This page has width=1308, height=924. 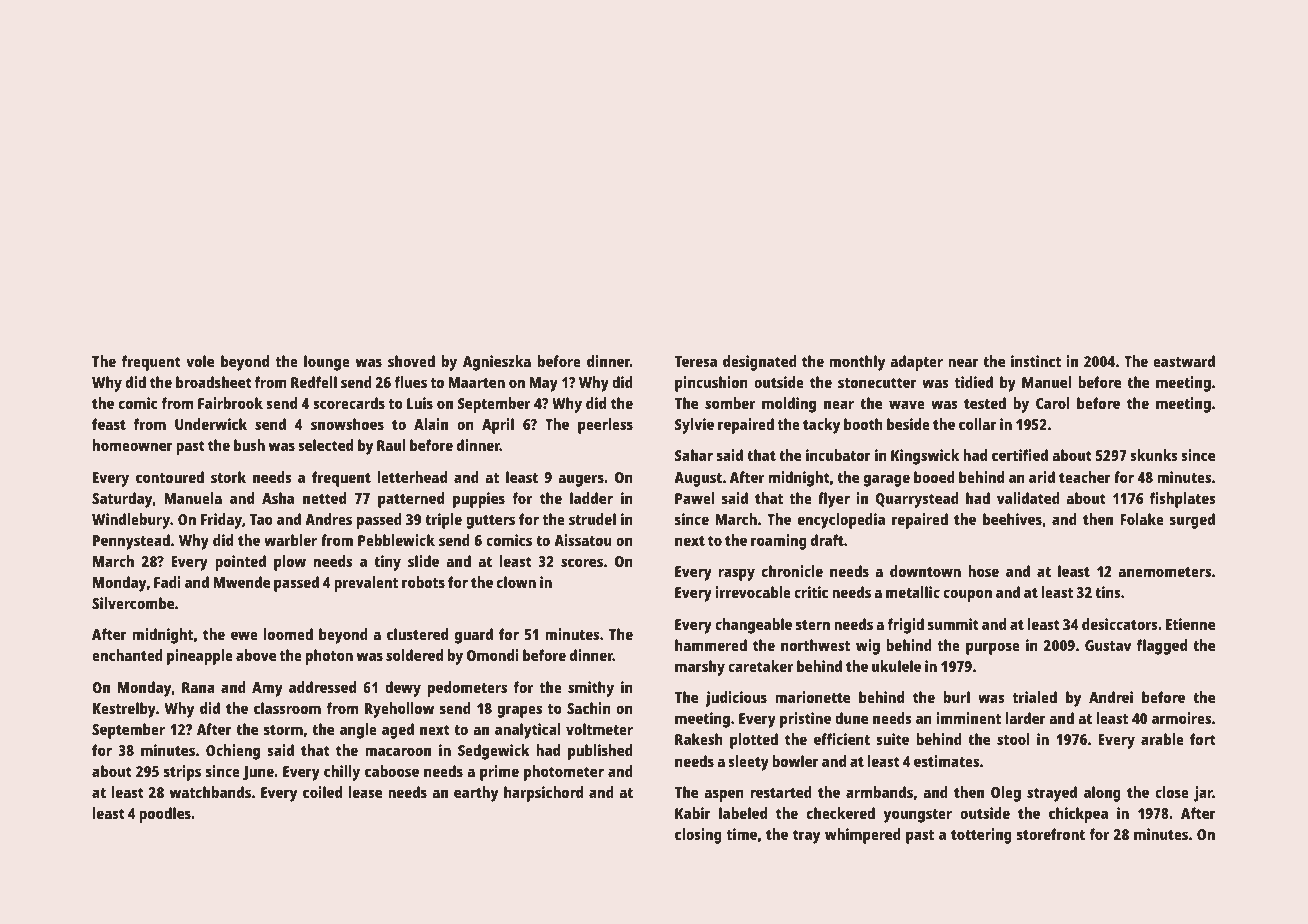 What do you see at coordinates (1012, 519) in the page?
I see `beehives` at bounding box center [1012, 519].
